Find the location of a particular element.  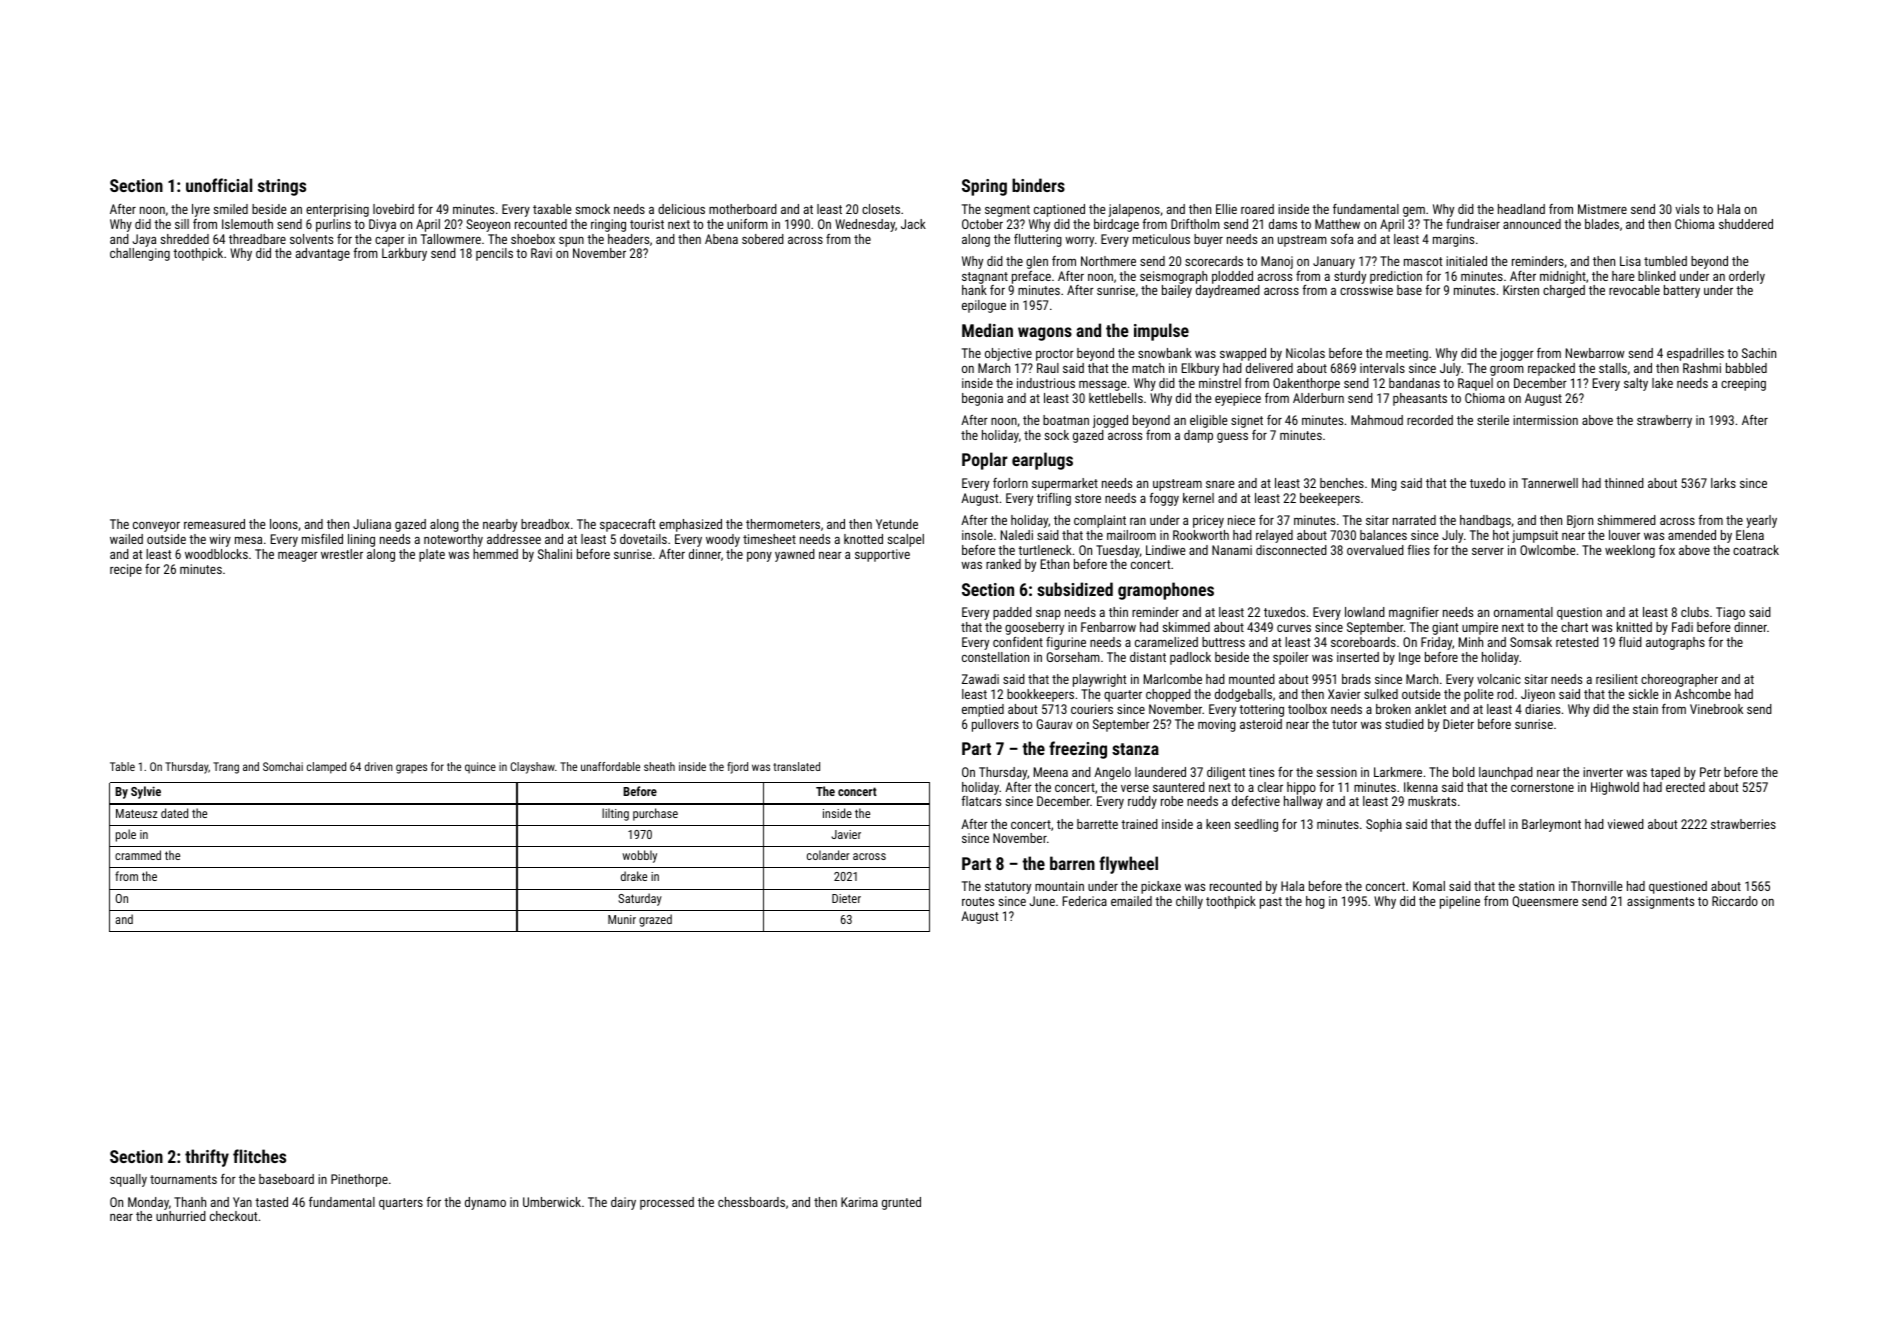

flitches is located at coordinates (259, 1156).
